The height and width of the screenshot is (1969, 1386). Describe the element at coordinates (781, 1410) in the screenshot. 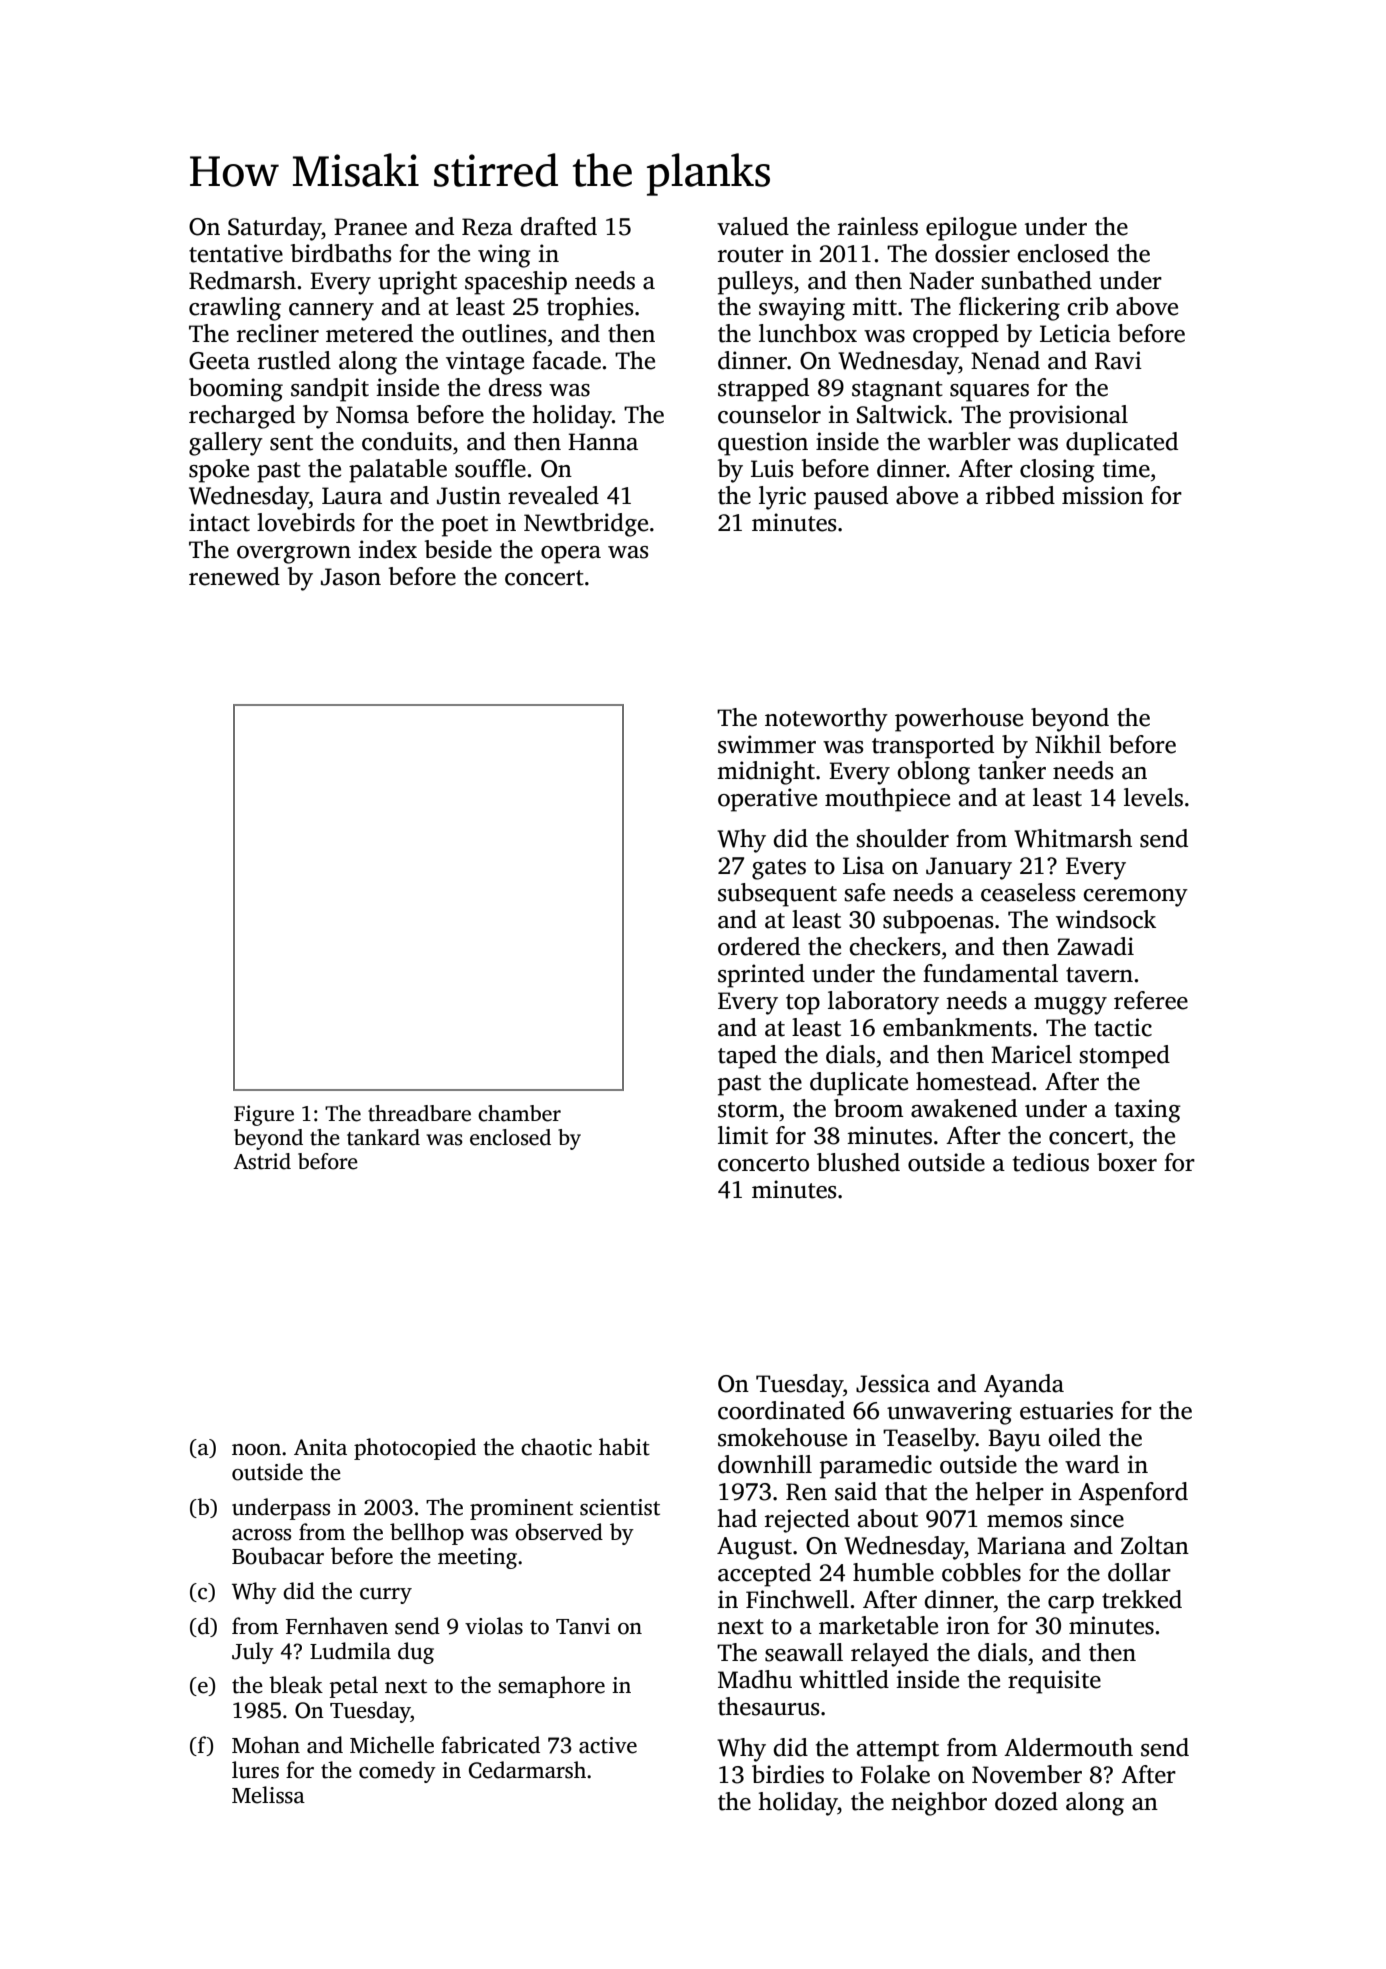

I see `coordinated` at that location.
